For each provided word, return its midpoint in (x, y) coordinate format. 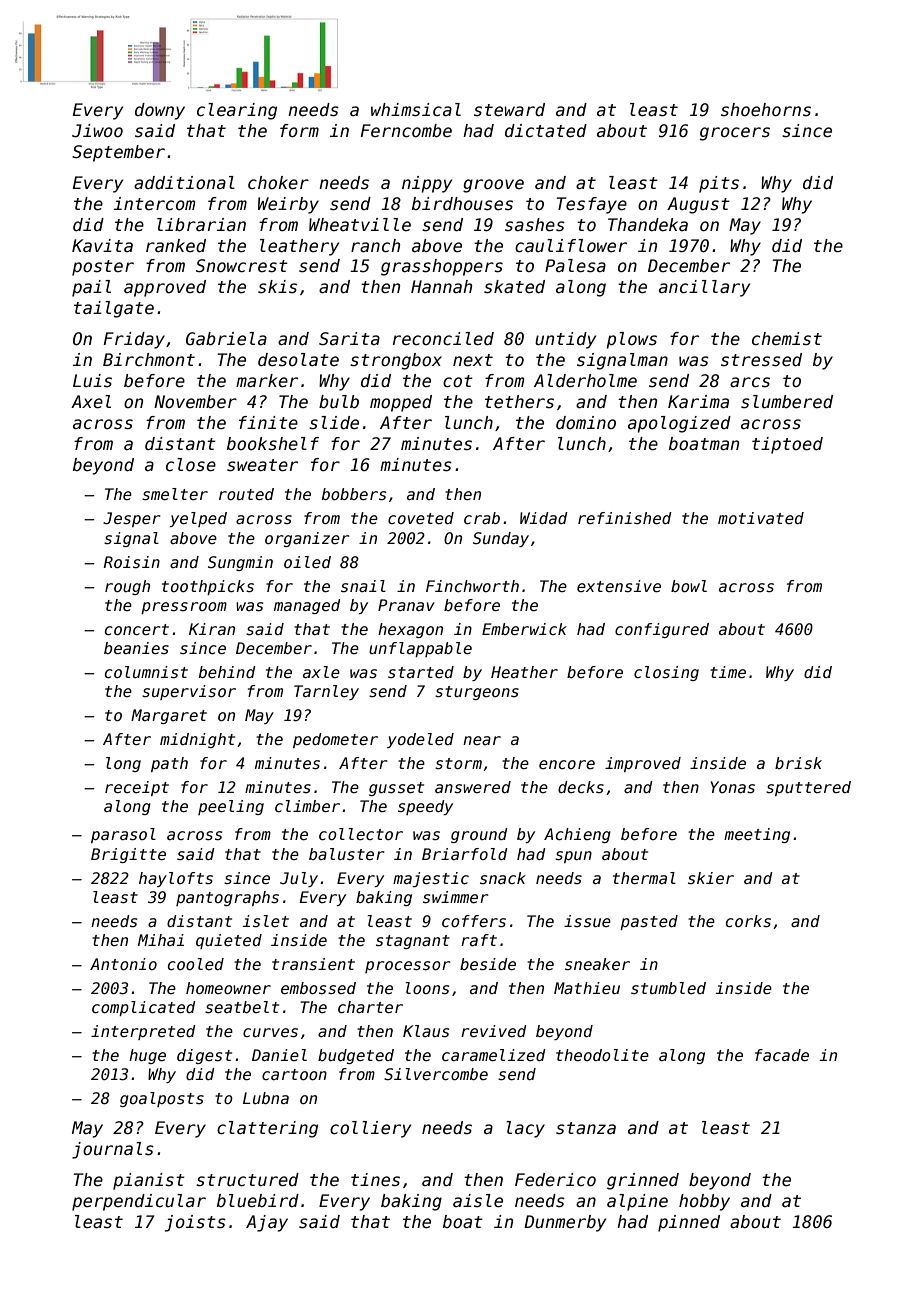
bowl (689, 586)
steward (509, 110)
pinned (689, 1223)
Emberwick (524, 629)
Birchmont (149, 359)
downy (160, 111)
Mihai (161, 940)
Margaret (169, 716)
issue (587, 921)
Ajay (267, 1223)
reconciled (443, 339)
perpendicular (139, 1202)
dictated (546, 131)
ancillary (704, 288)
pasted (649, 922)
